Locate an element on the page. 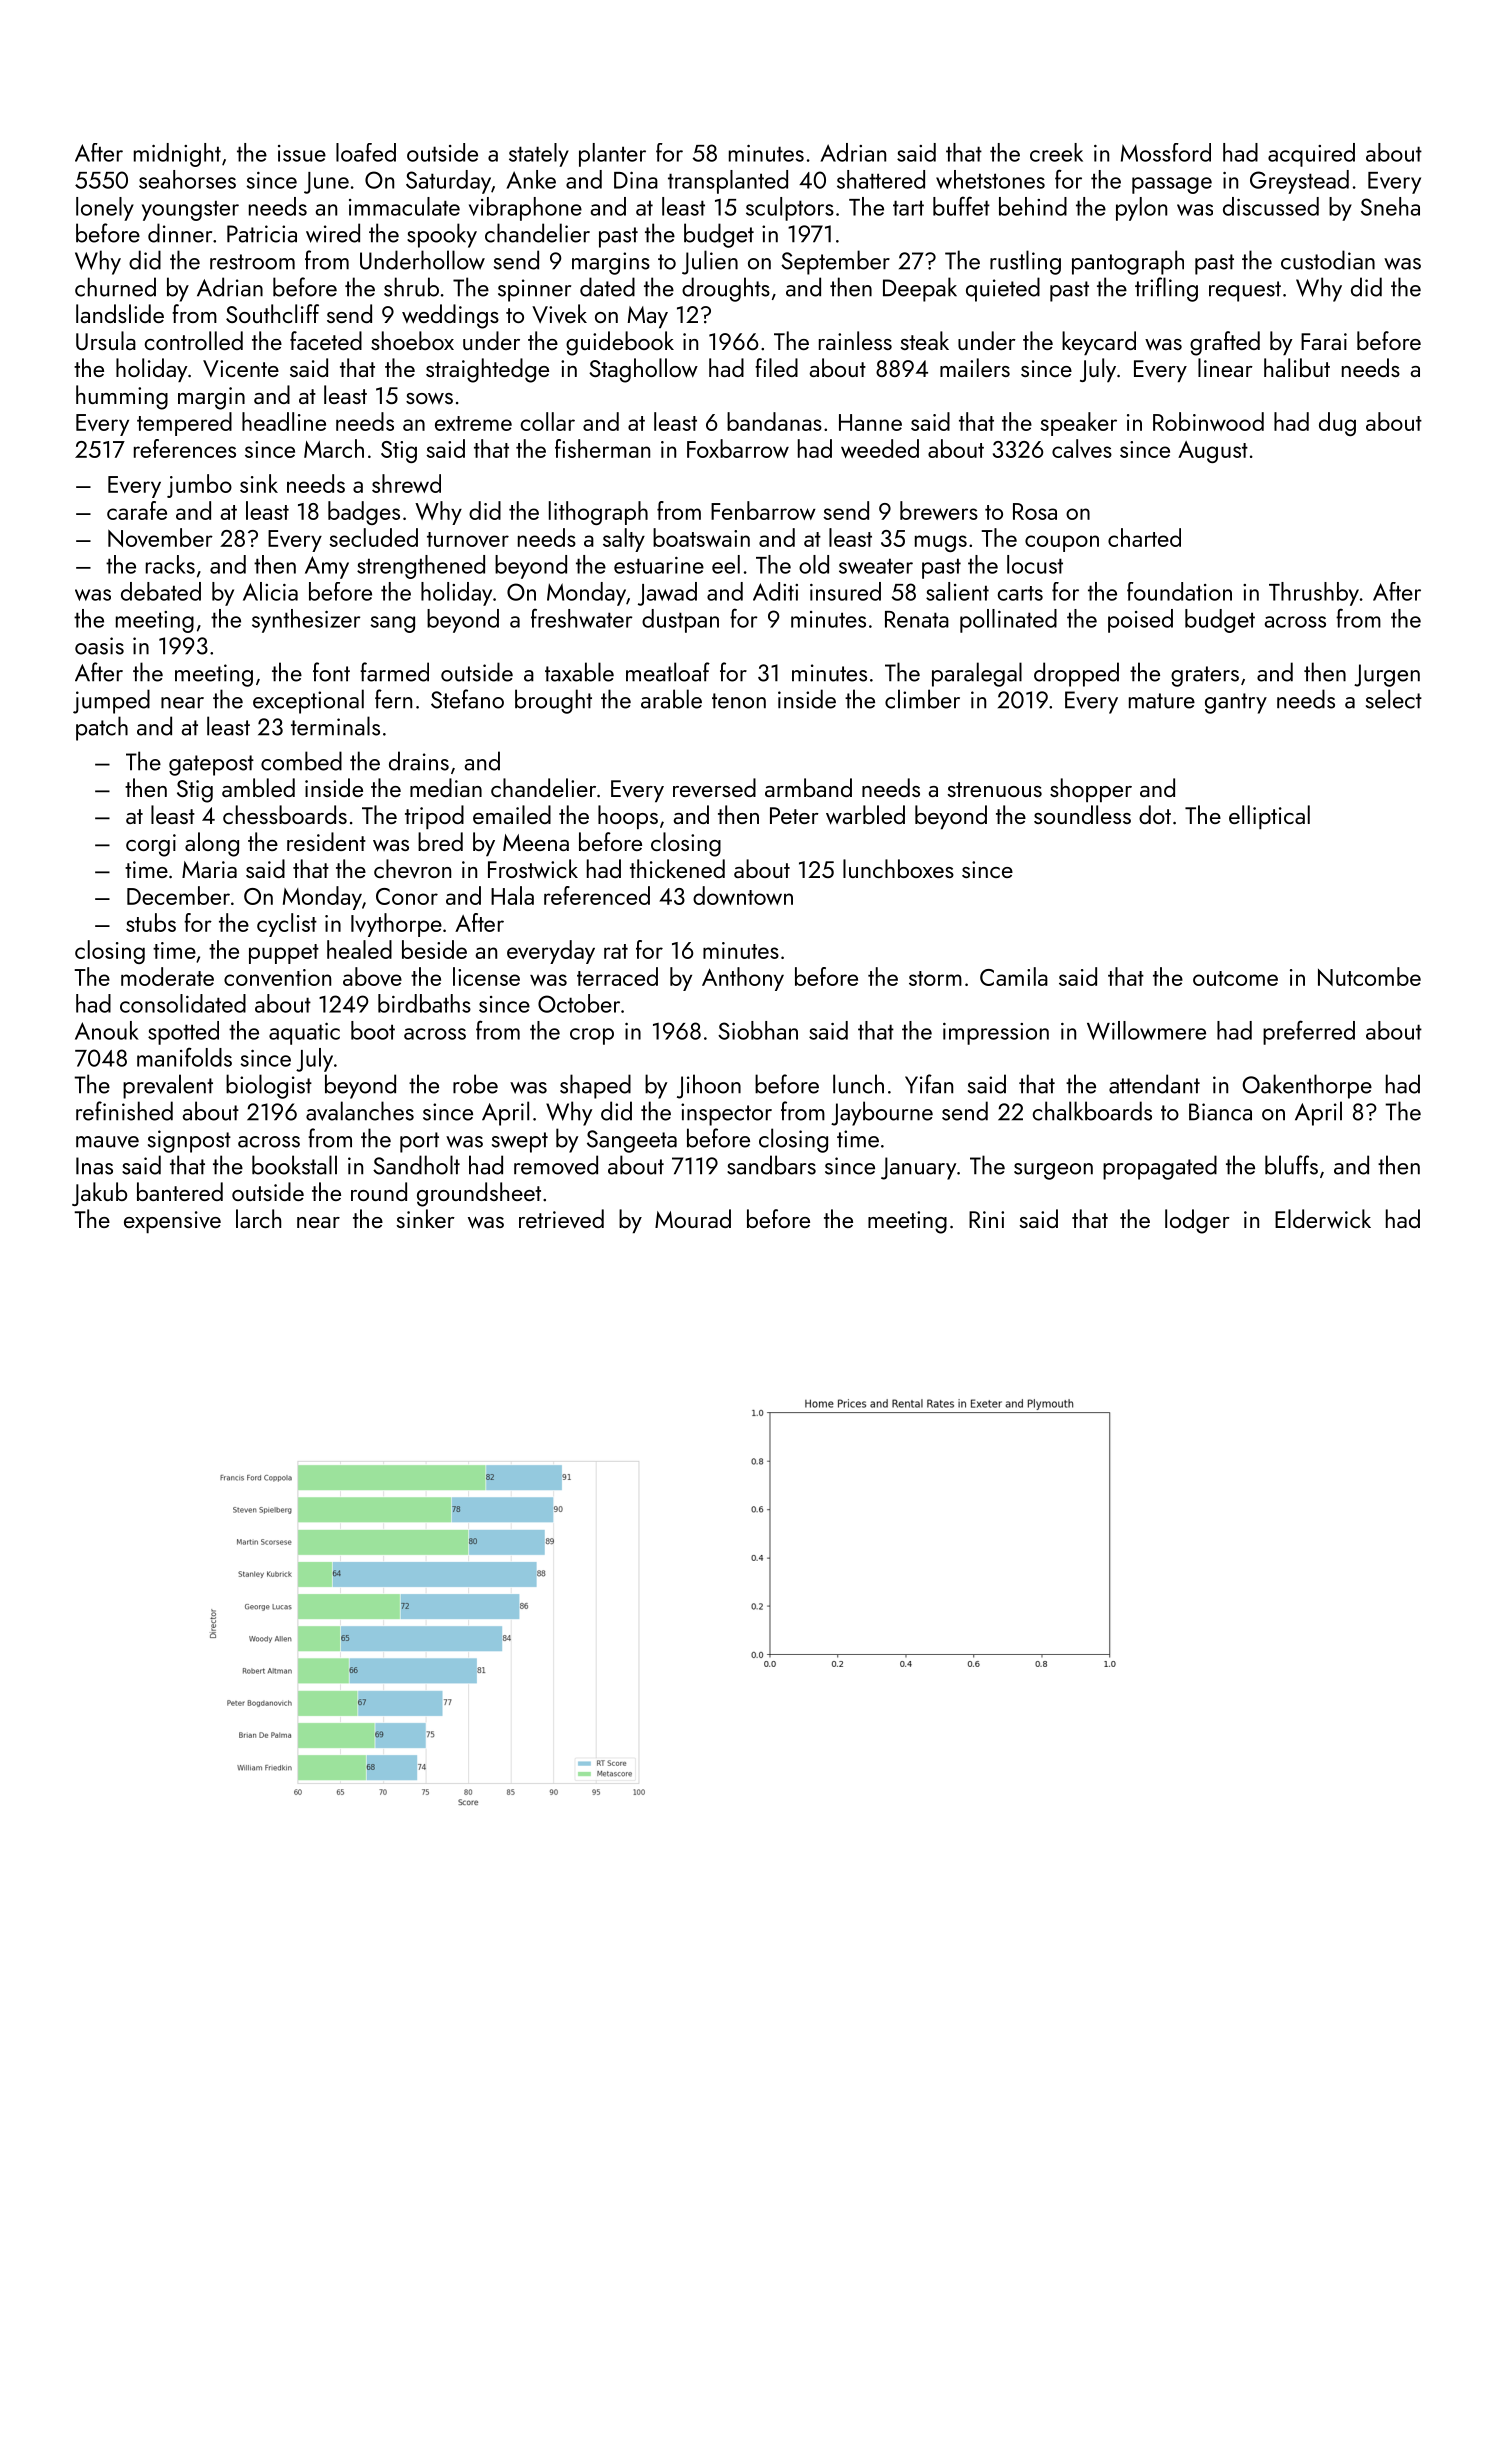 Image resolution: width=1496 pixels, height=2464 pixels. expensive is located at coordinates (172, 1222).
